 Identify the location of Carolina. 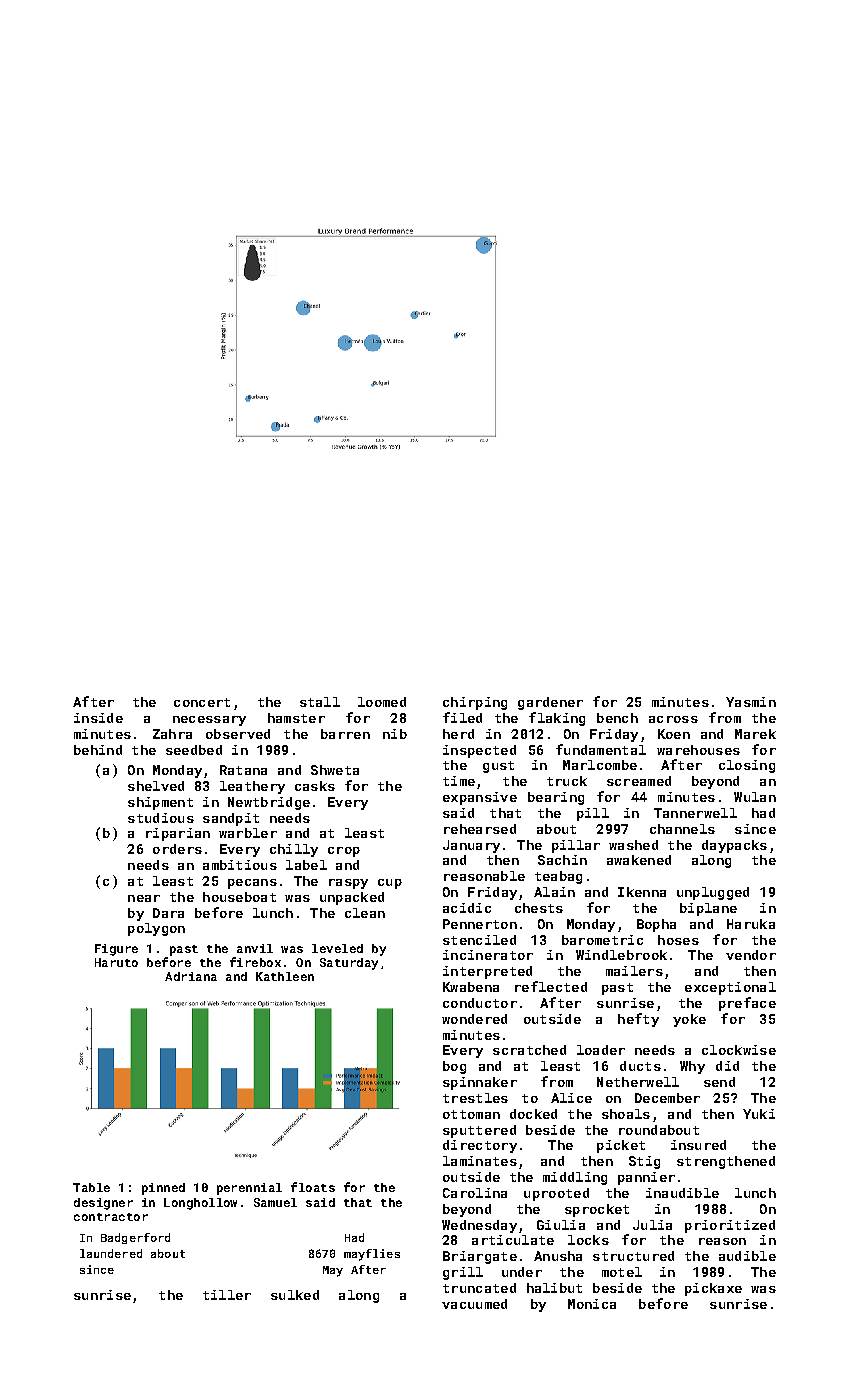
(475, 1193).
